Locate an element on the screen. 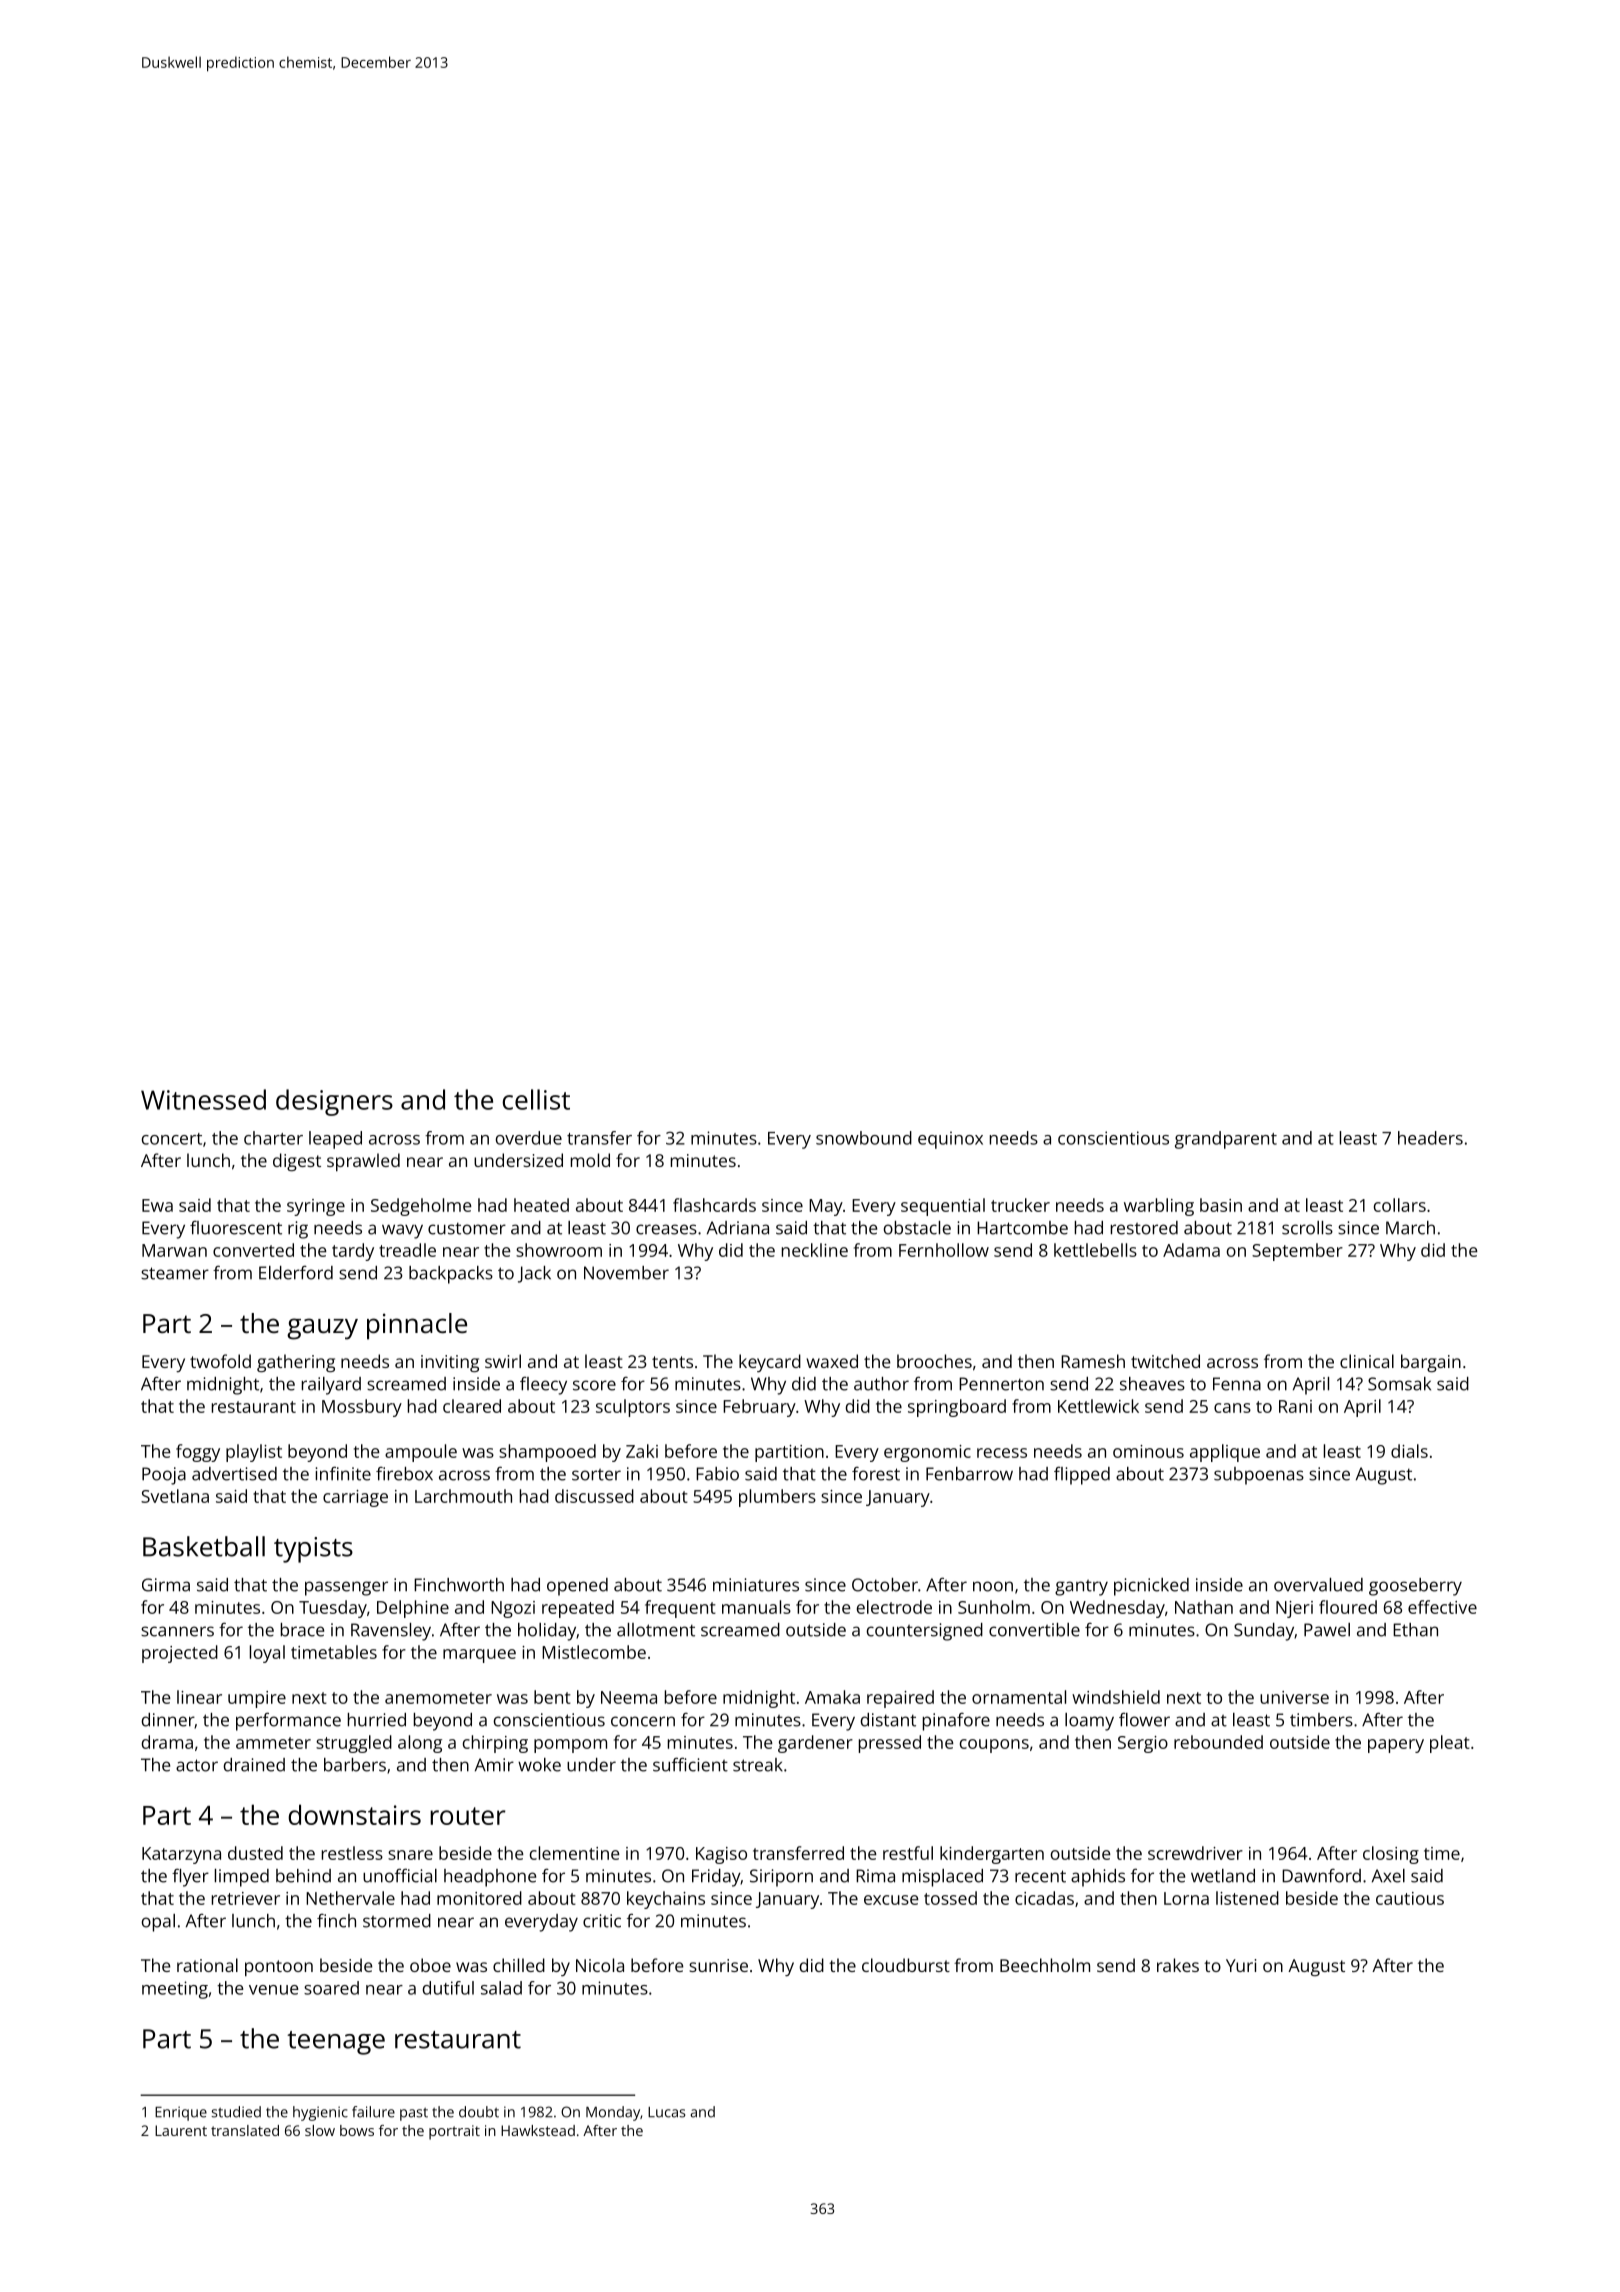 This screenshot has height=2292, width=1620. anemometer is located at coordinates (438, 1698).
